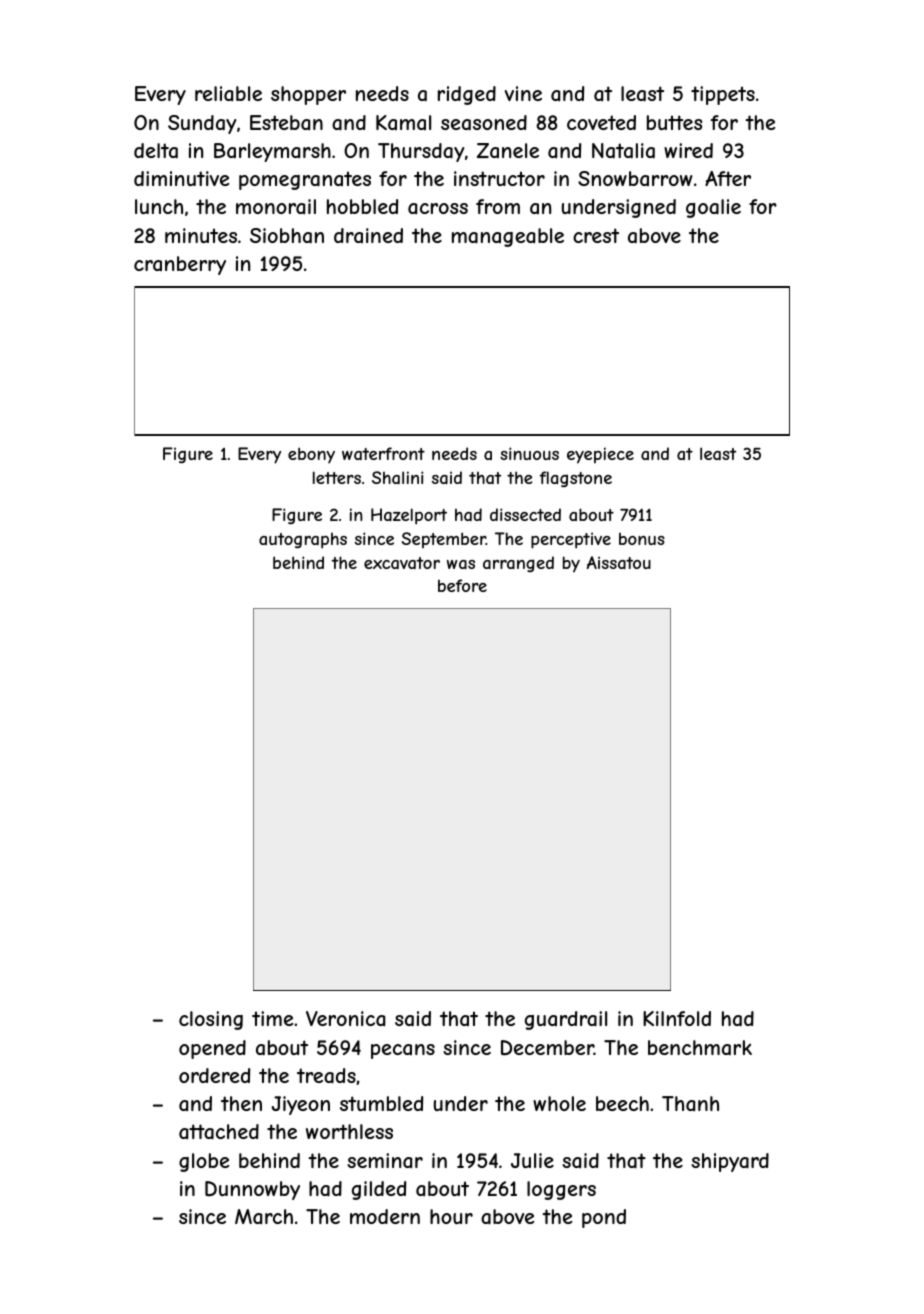 Image resolution: width=924 pixels, height=1314 pixels. I want to click on crest, so click(596, 235).
